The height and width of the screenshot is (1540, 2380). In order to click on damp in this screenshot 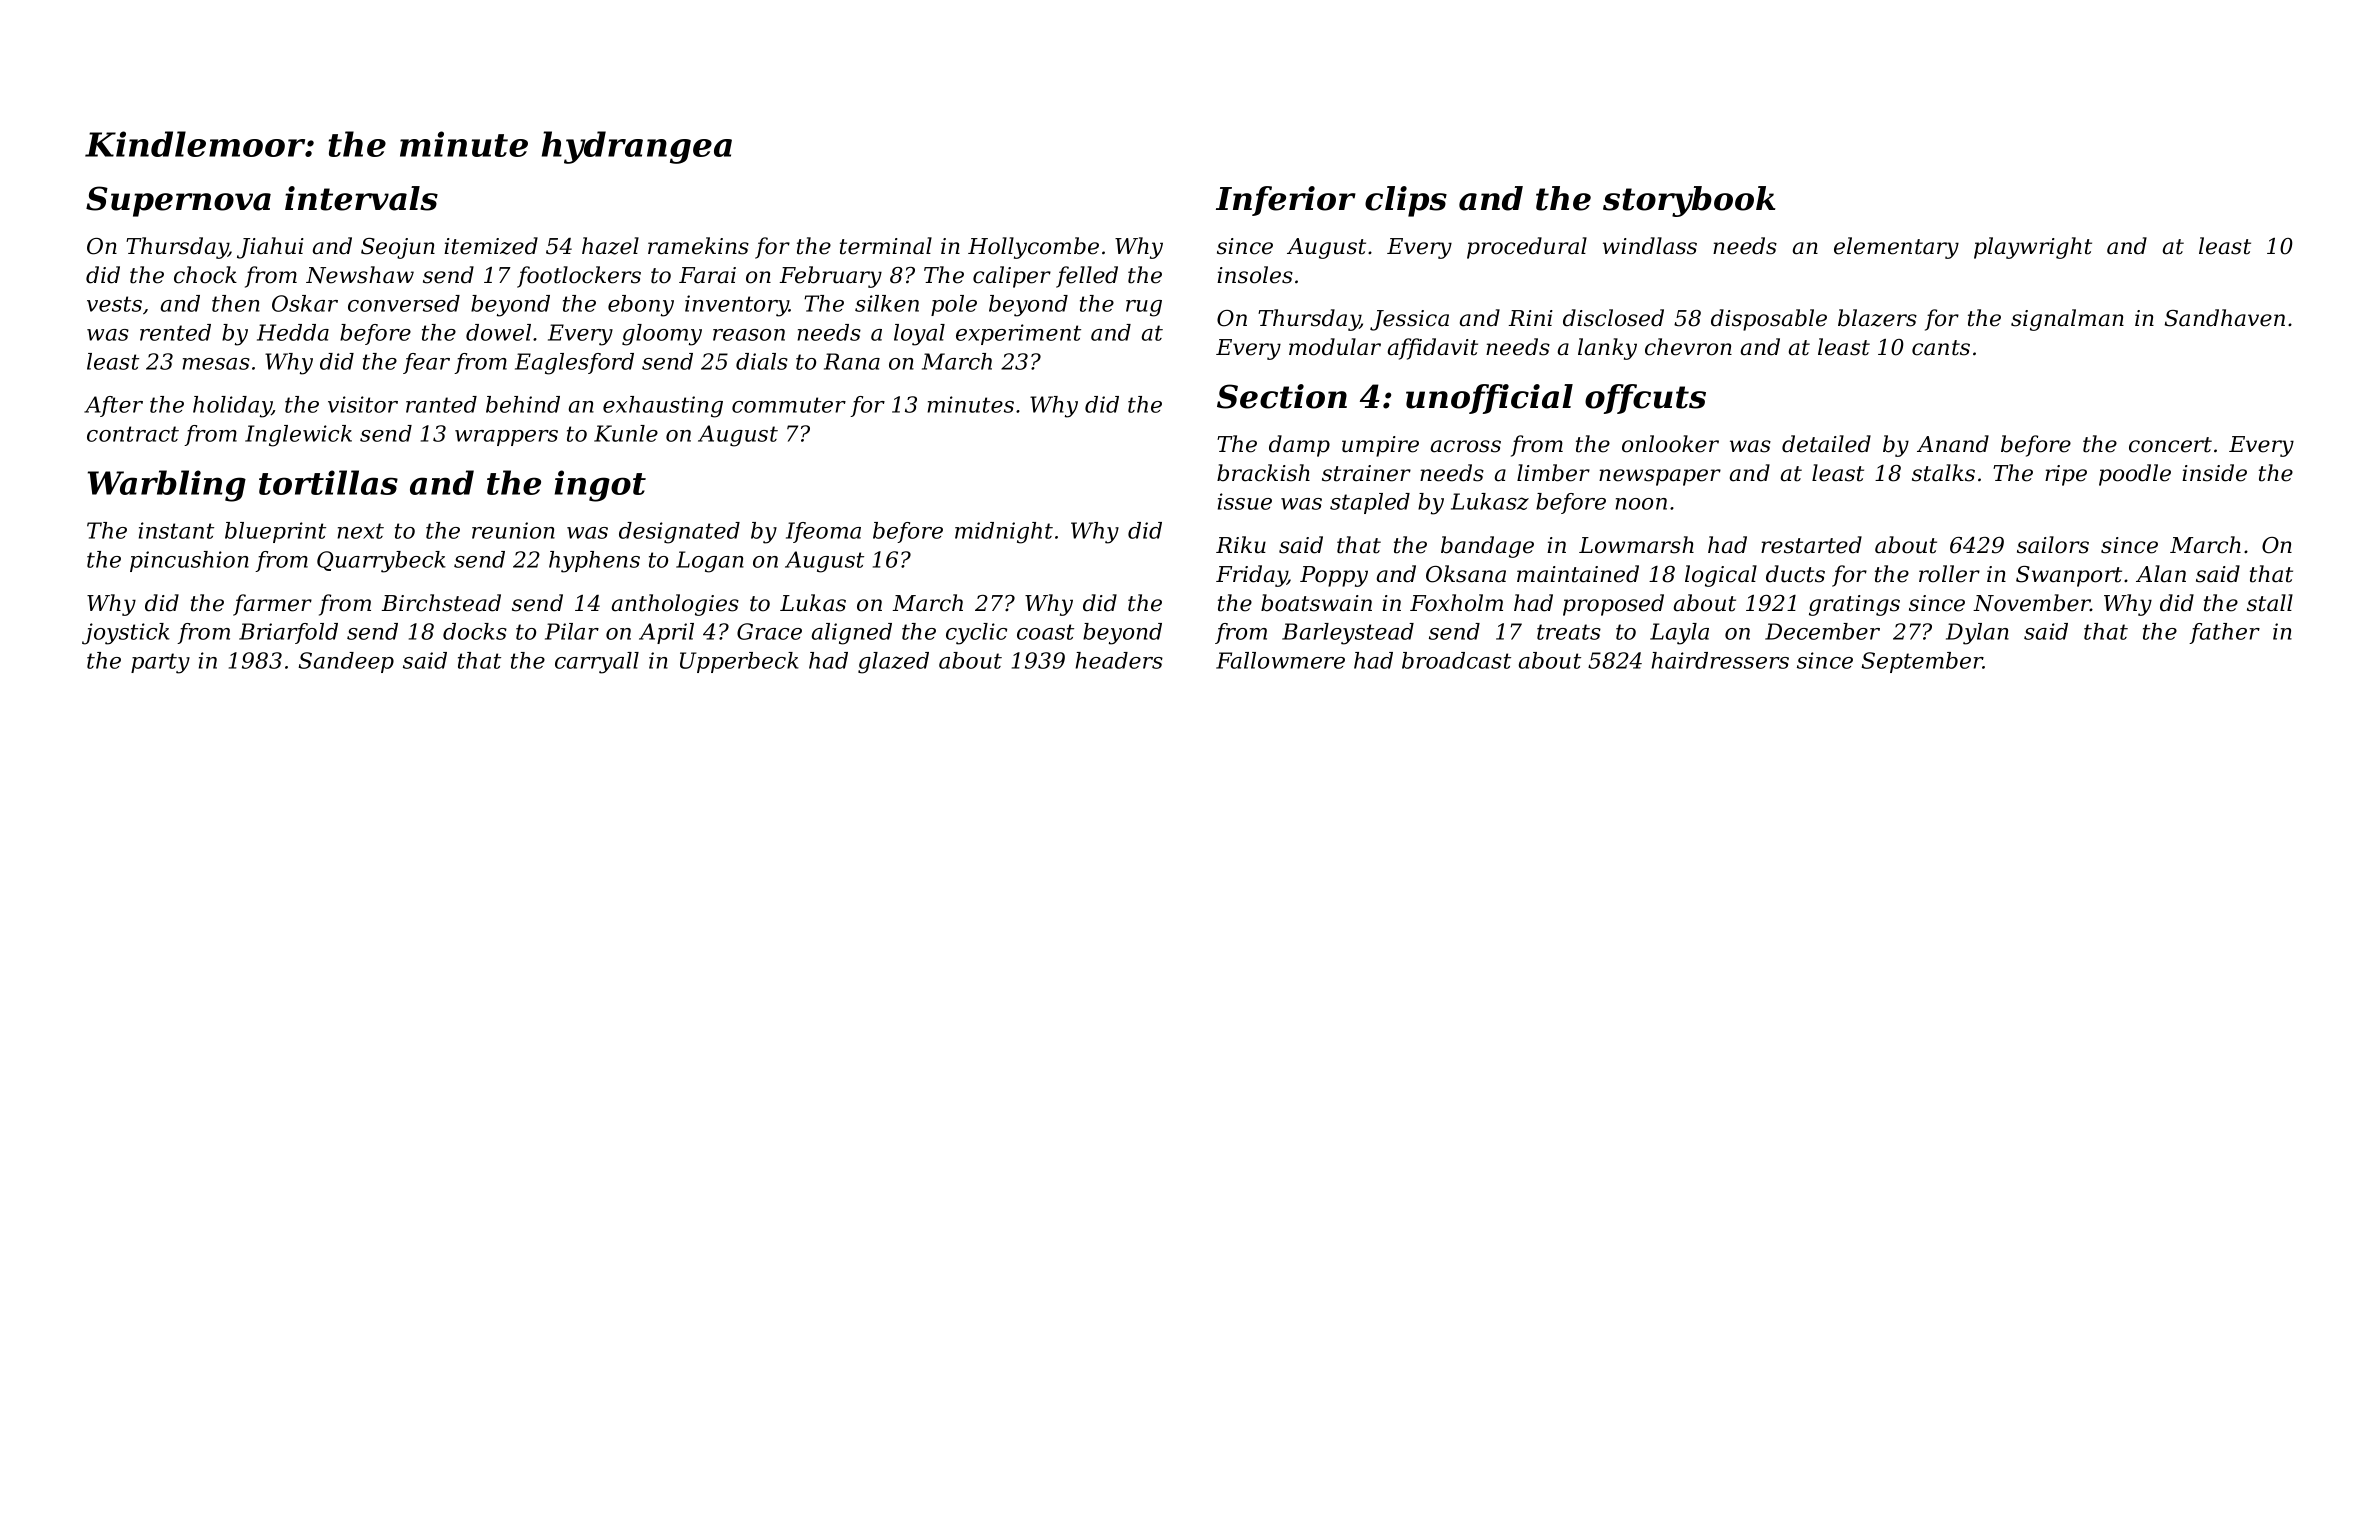, I will do `click(1299, 446)`.
